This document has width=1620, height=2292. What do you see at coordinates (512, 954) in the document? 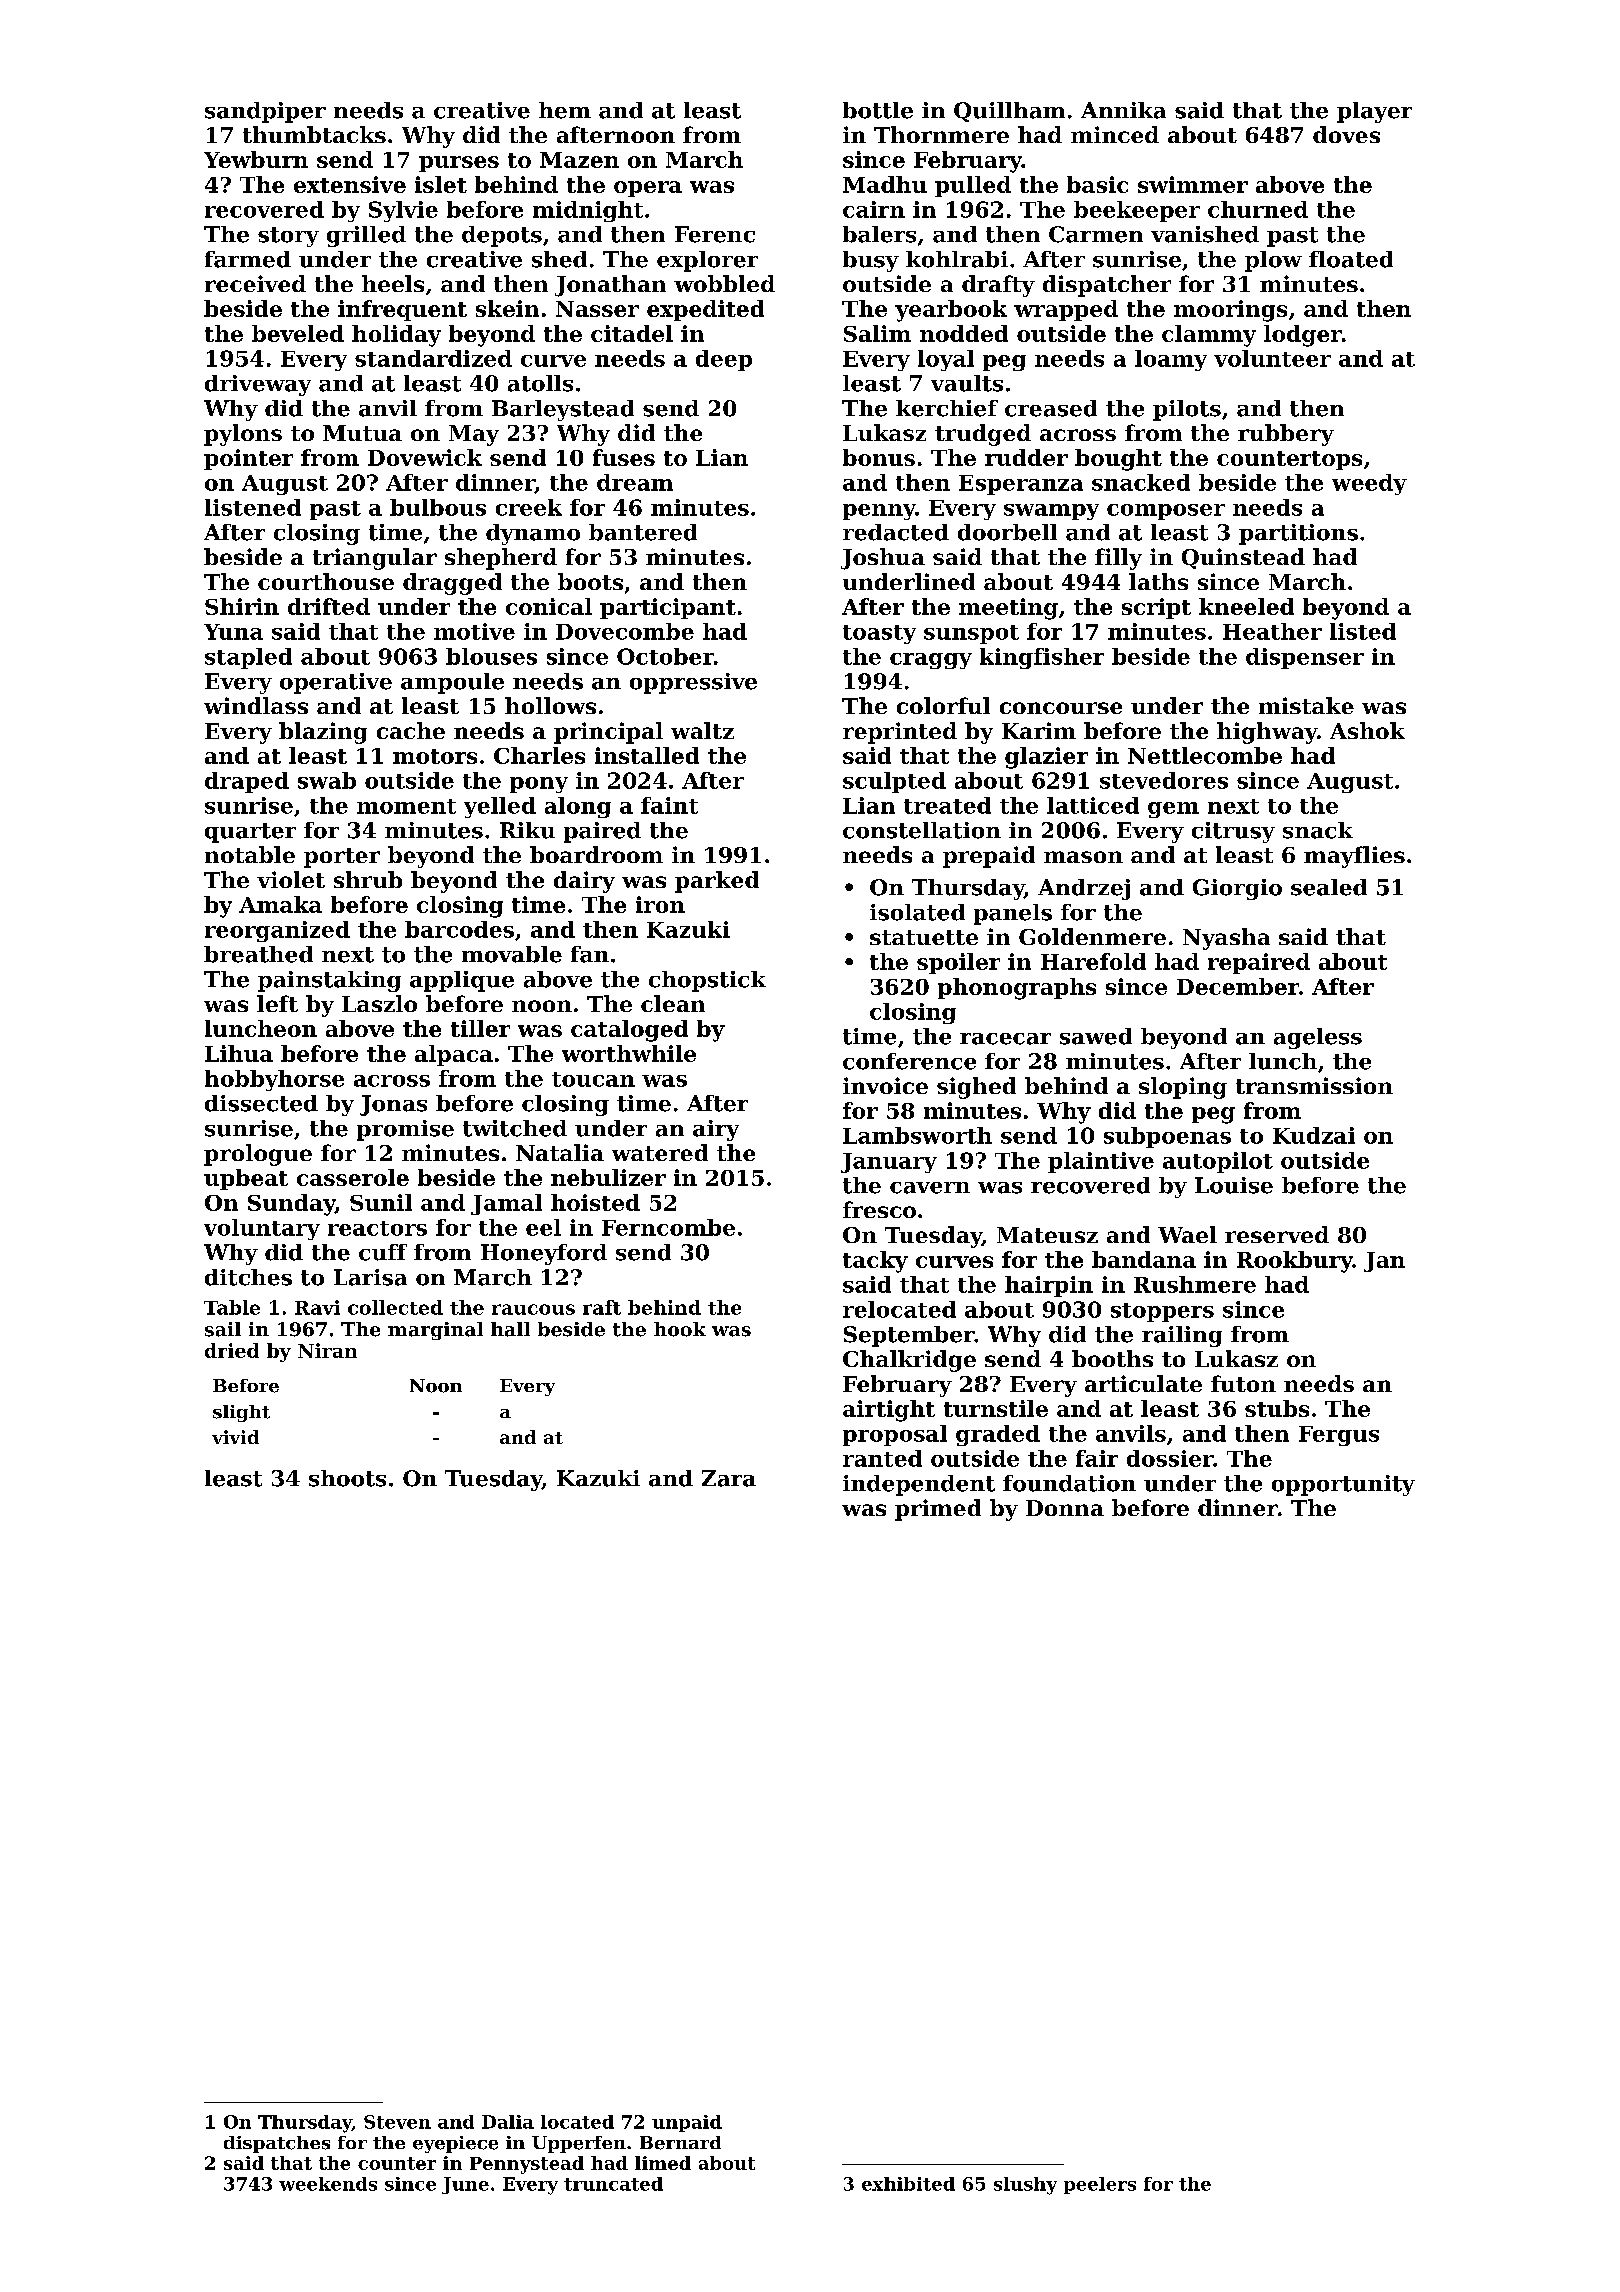
I see `movable` at bounding box center [512, 954].
